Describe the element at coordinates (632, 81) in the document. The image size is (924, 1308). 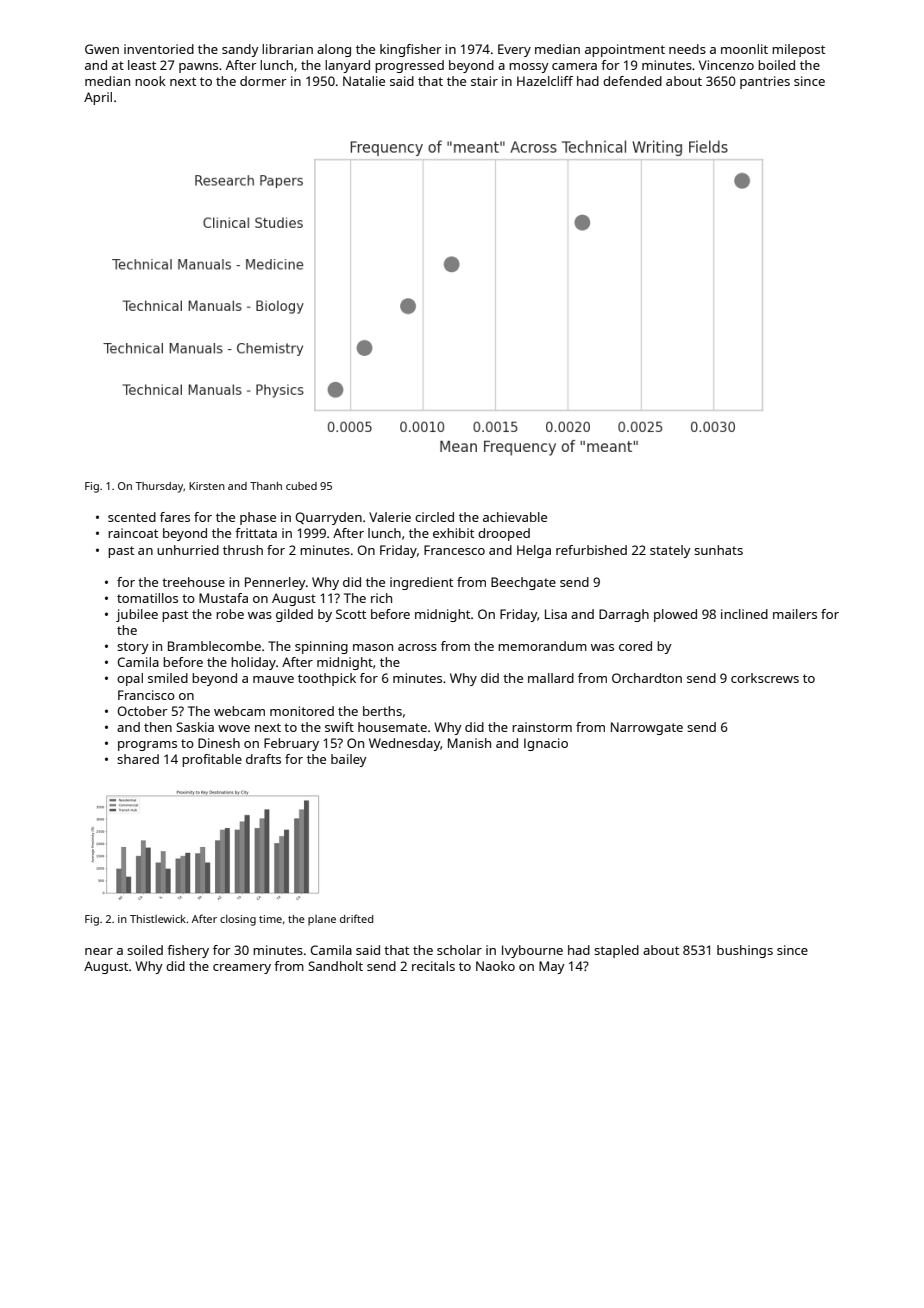
I see `defended` at that location.
